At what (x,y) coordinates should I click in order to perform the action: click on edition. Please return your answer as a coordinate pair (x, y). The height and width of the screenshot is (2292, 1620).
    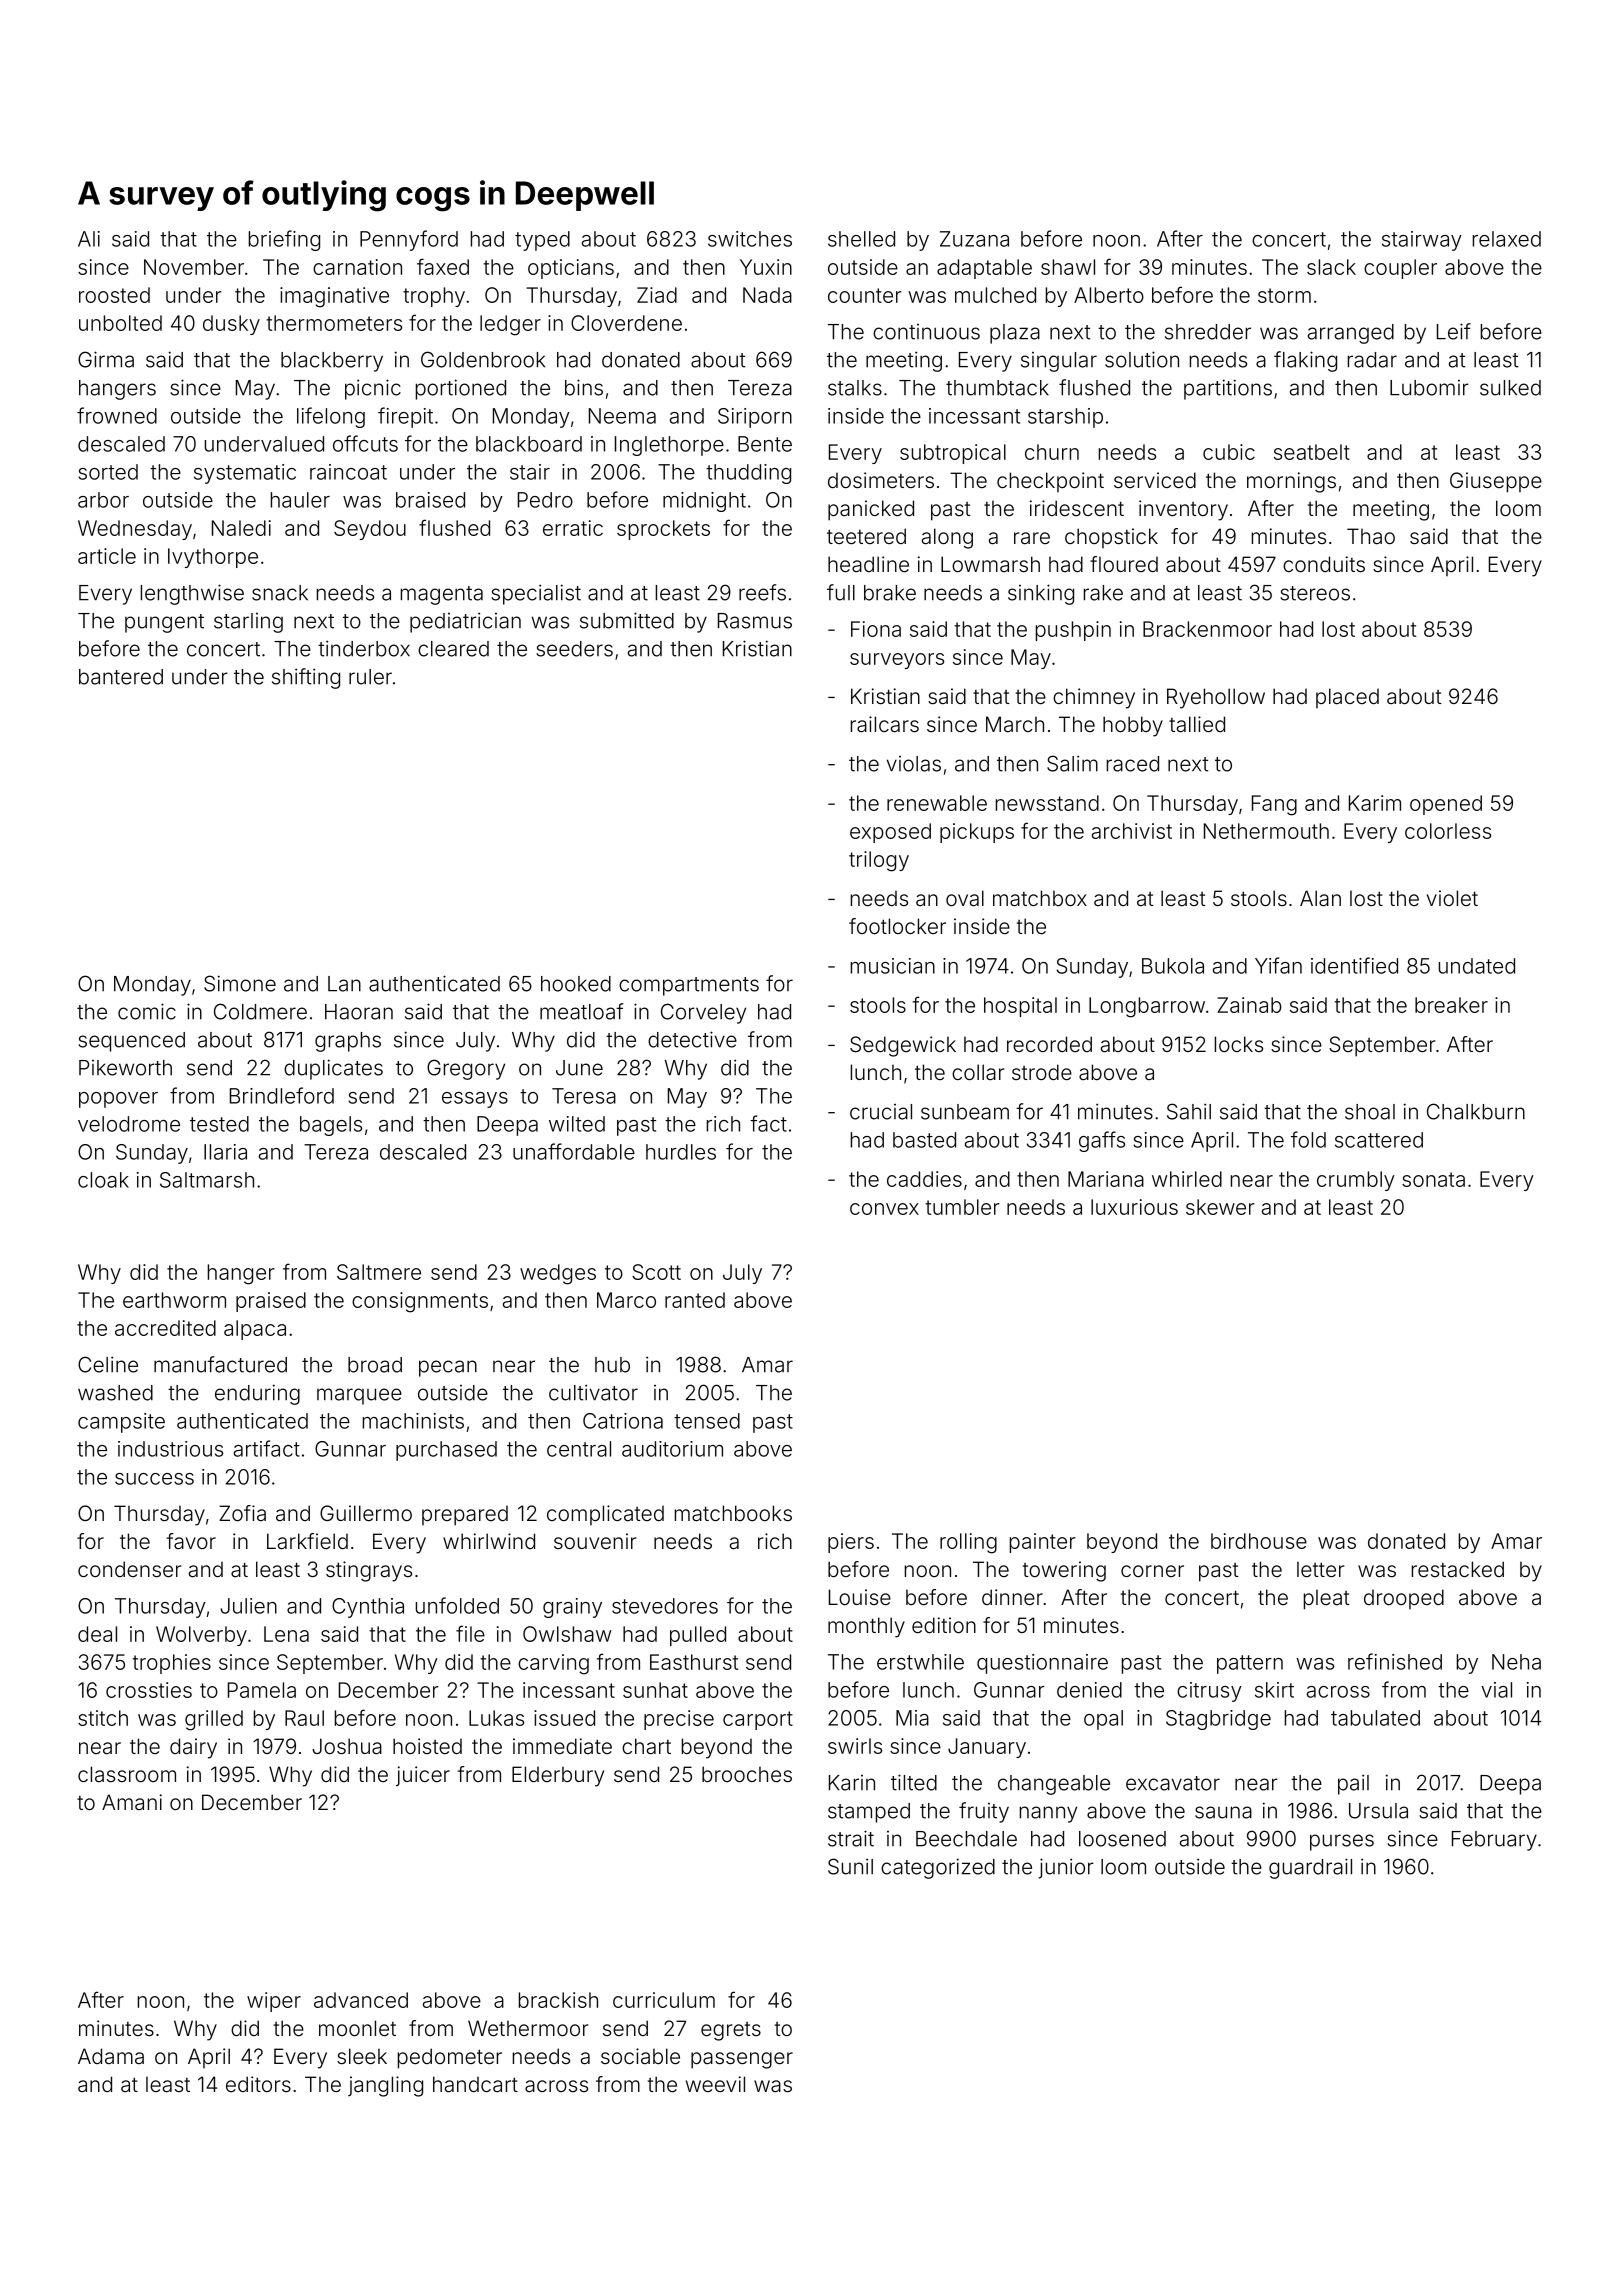
    Looking at the image, I should click on (944, 1625).
